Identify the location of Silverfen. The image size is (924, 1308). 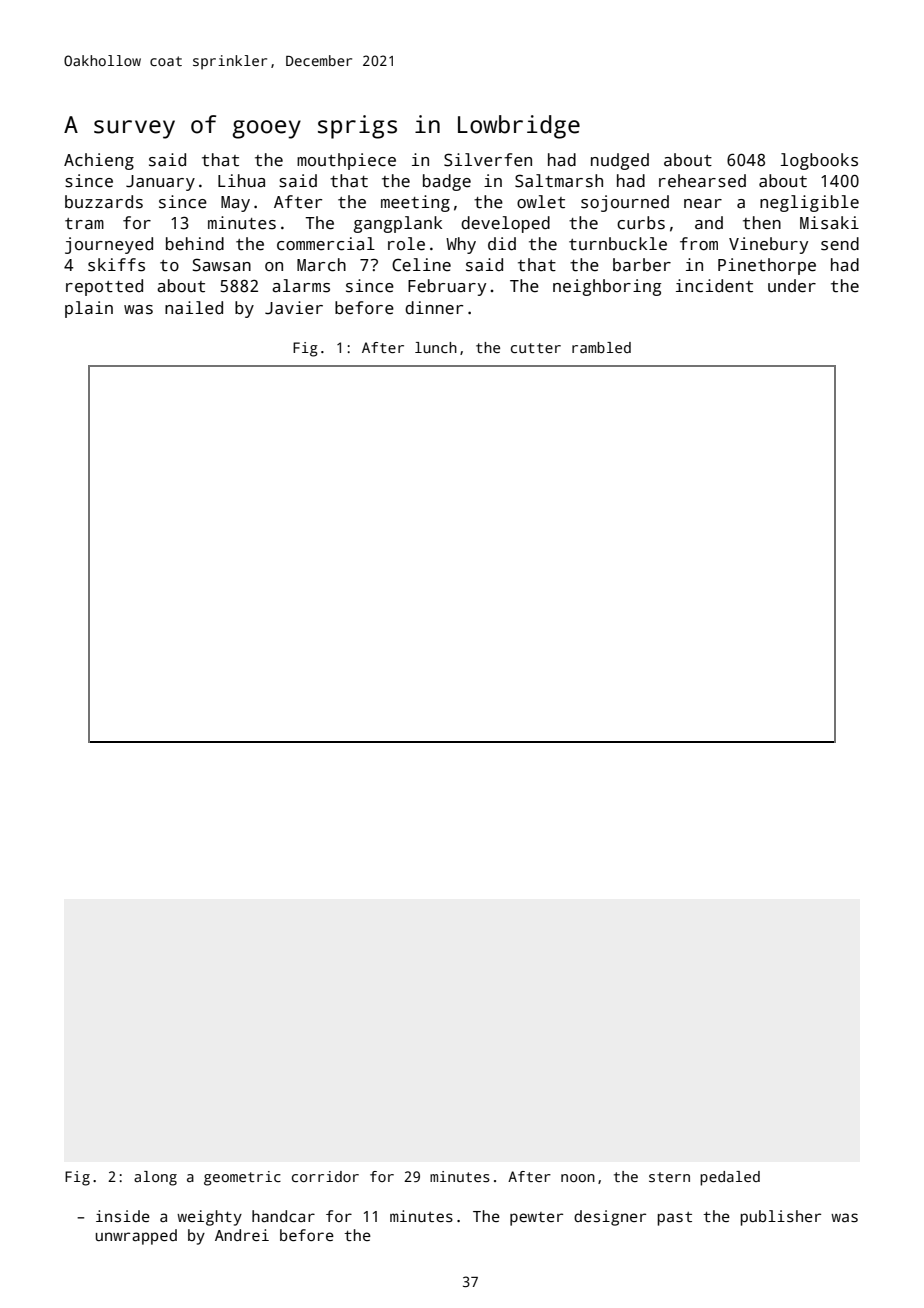
(488, 160).
